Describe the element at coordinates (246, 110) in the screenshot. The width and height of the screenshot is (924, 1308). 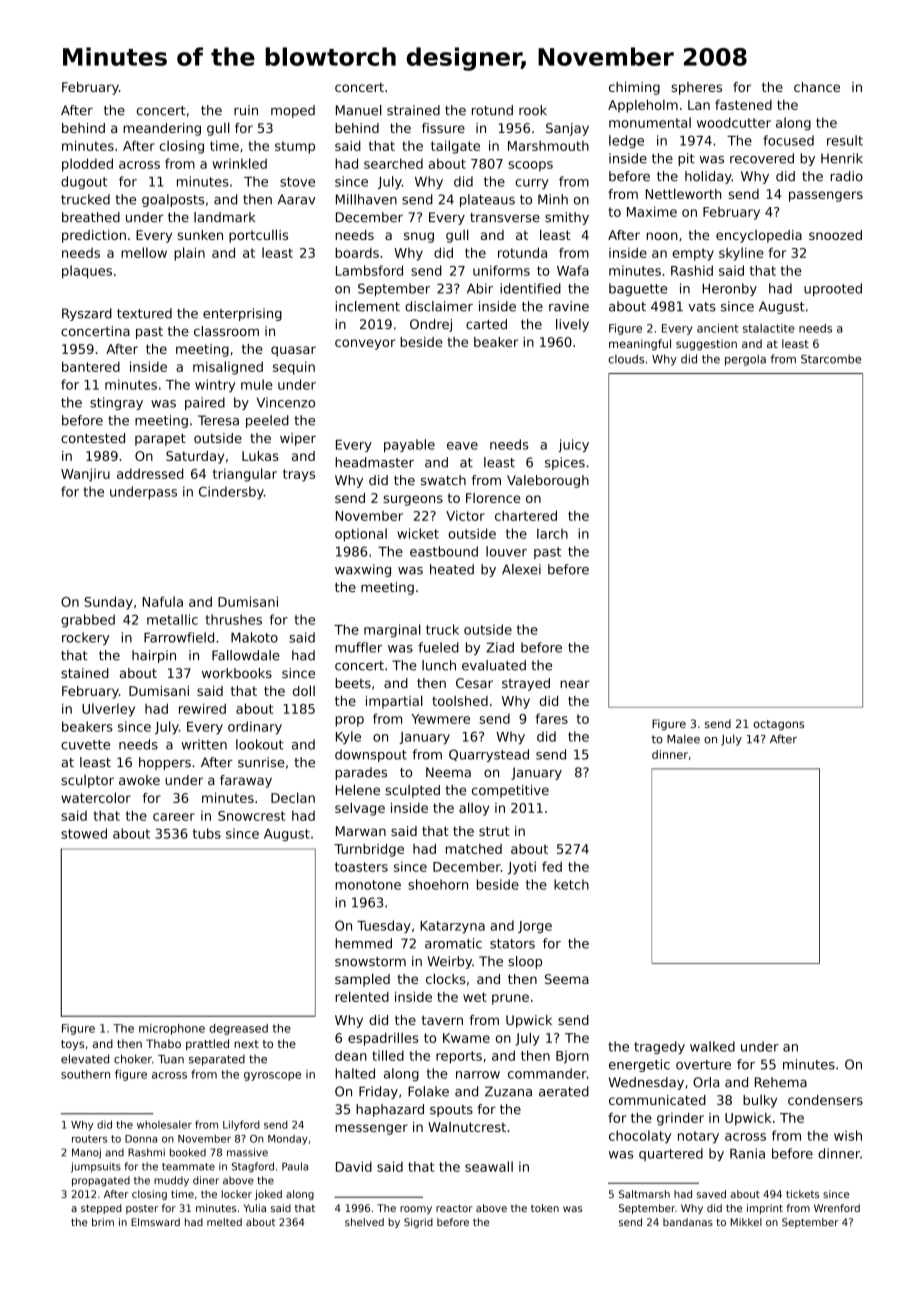
I see `ruin` at that location.
